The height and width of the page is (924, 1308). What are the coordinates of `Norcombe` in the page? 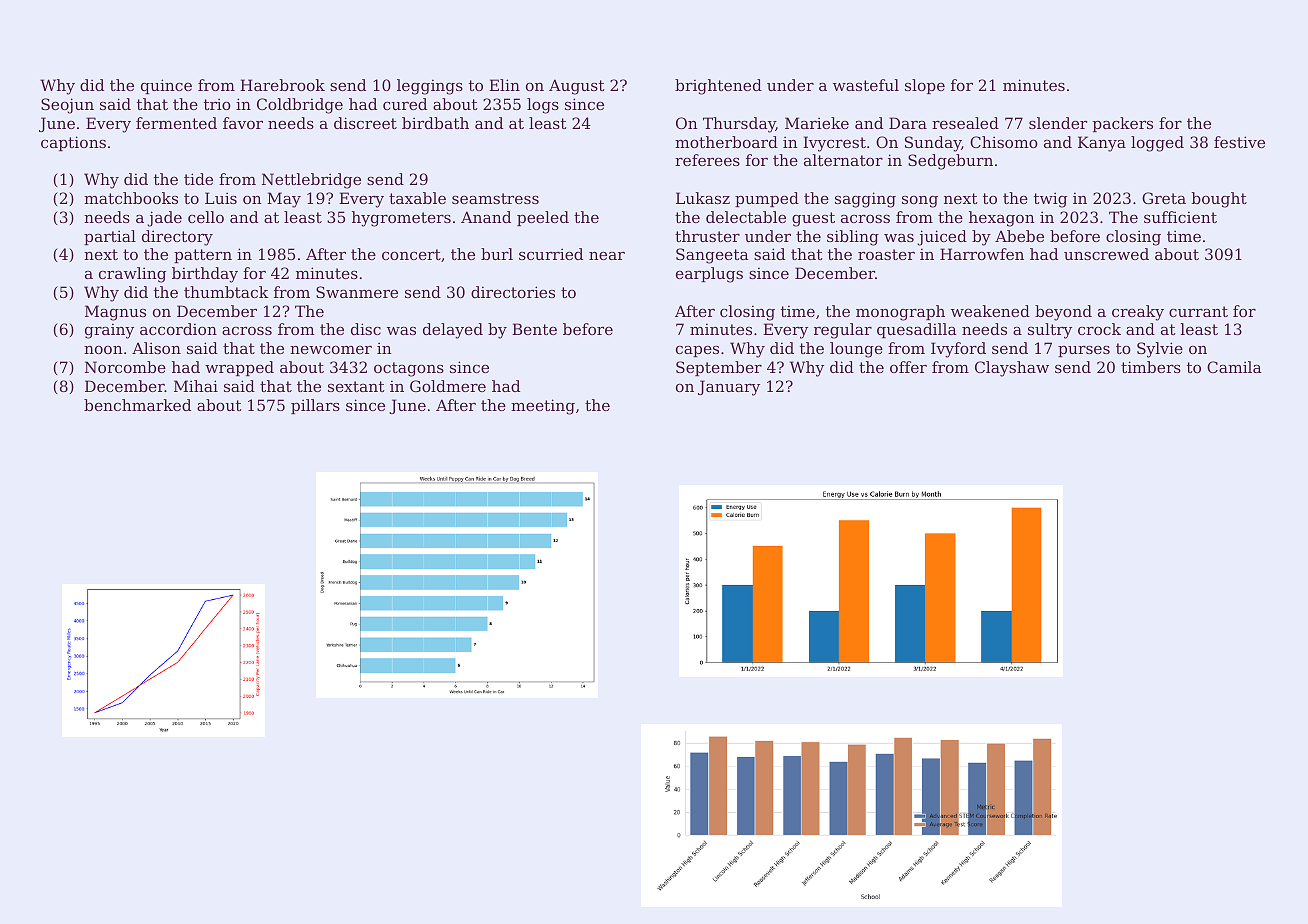 It's located at (125, 367).
